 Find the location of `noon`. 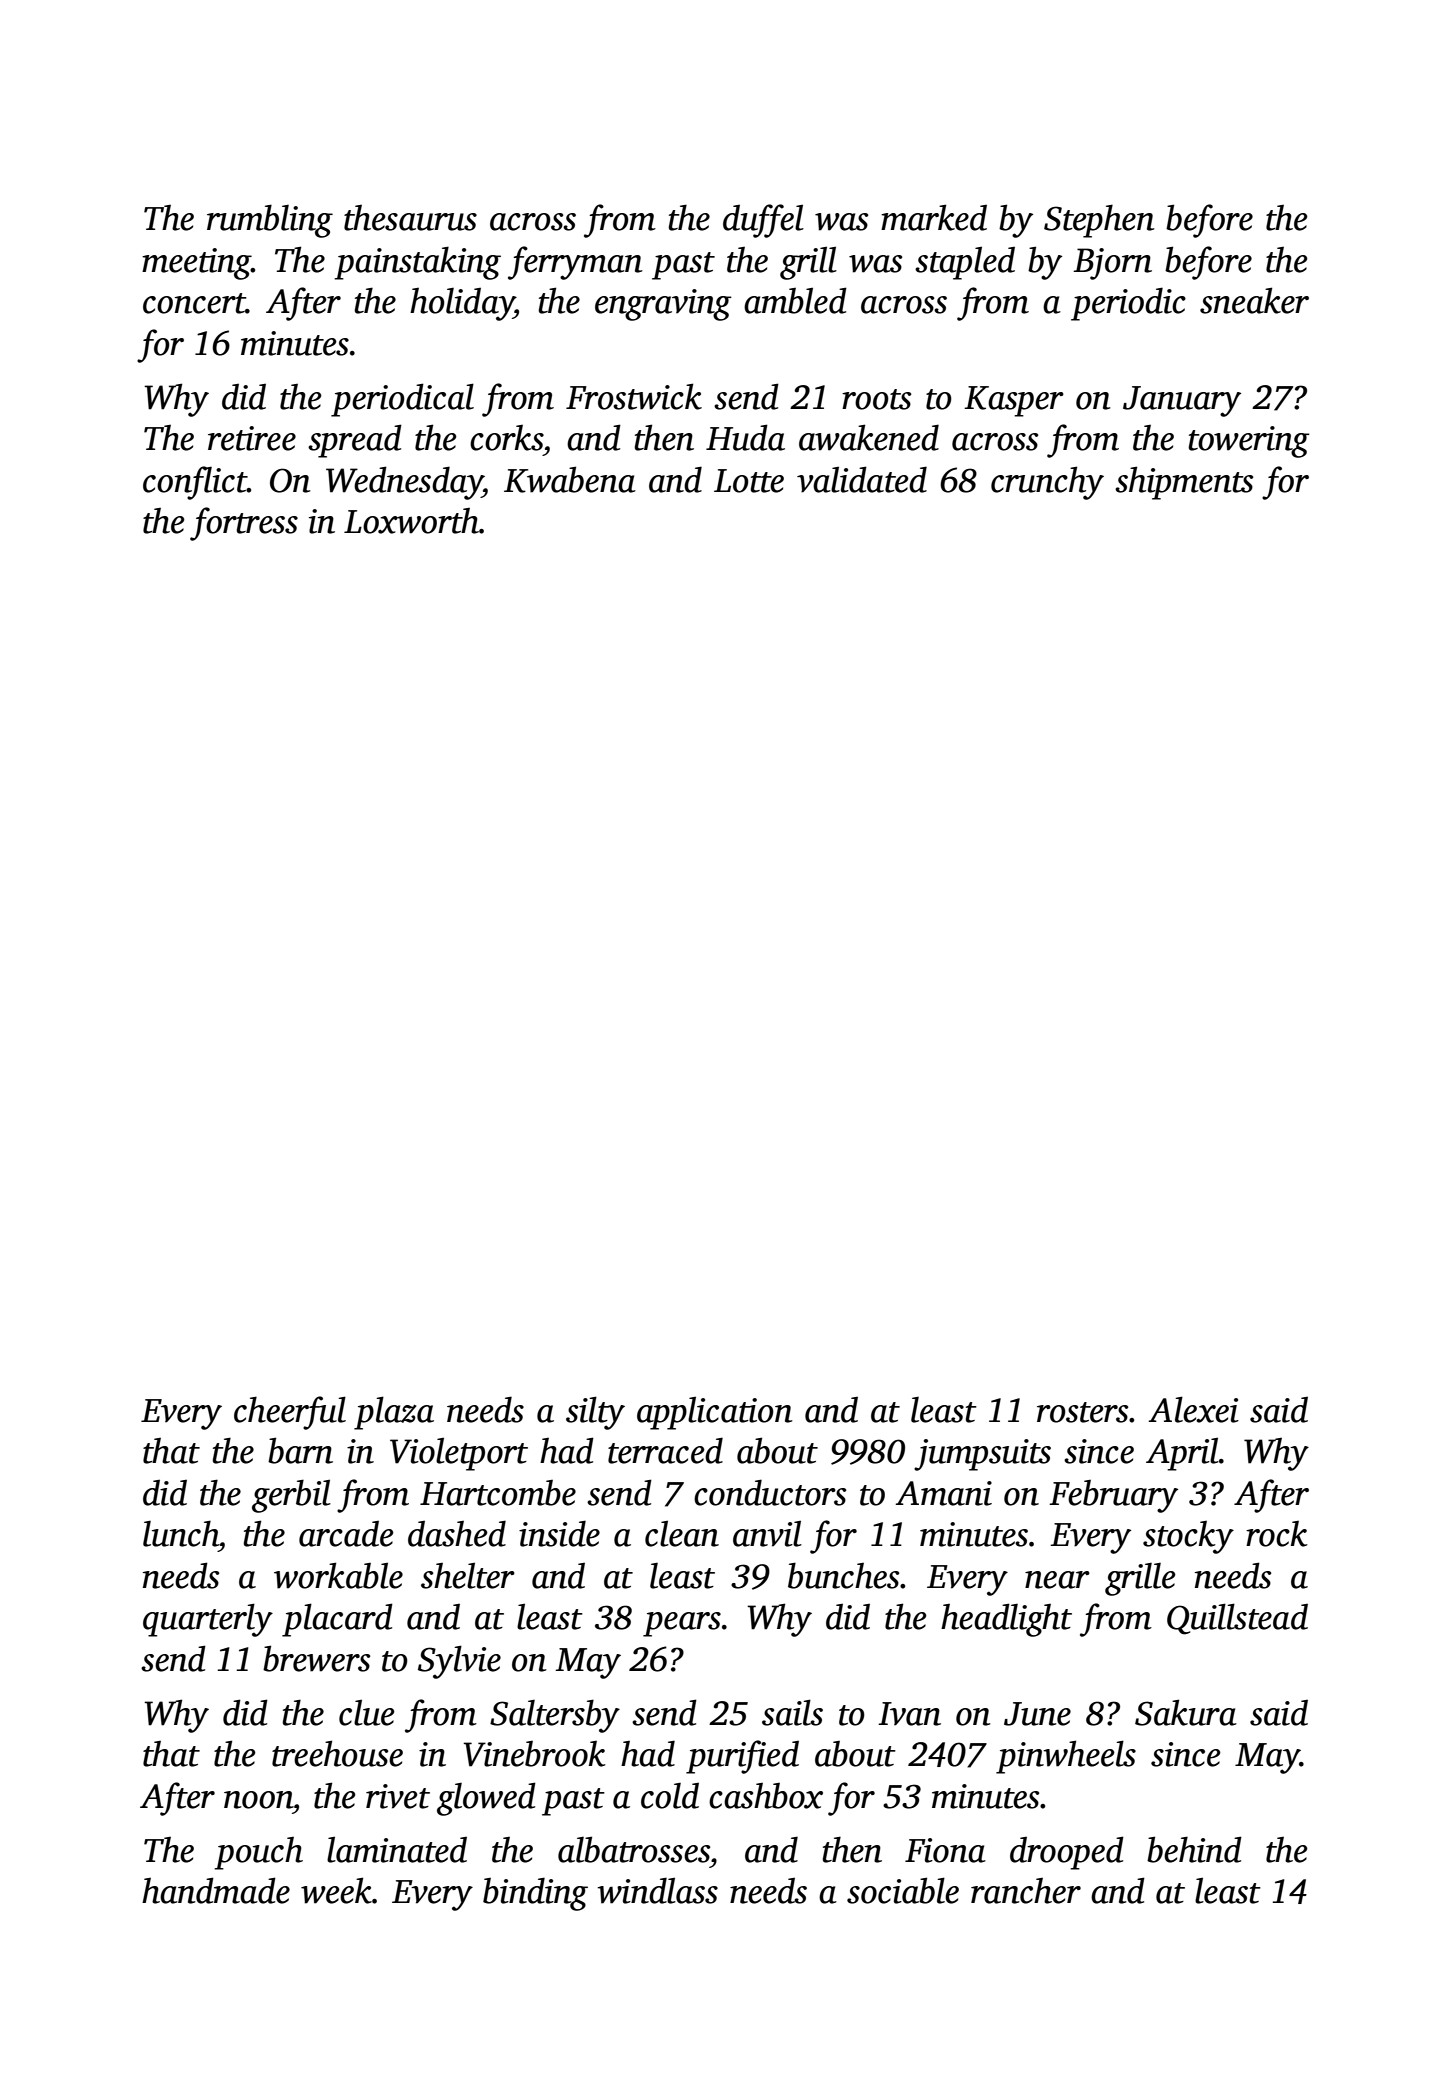

noon is located at coordinates (258, 1800).
